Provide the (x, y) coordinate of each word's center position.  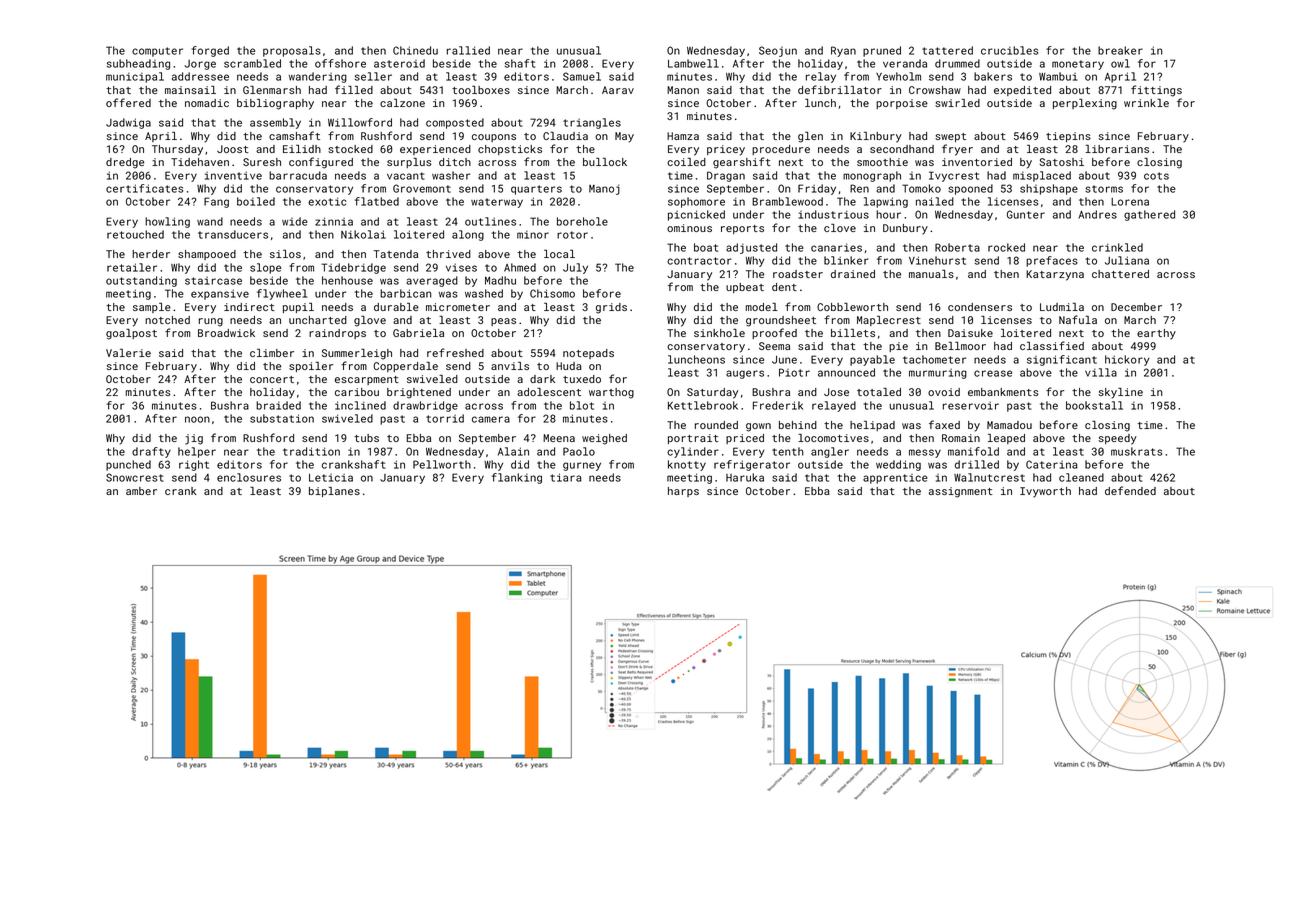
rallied (468, 50)
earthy (1156, 334)
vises (461, 268)
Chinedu (415, 50)
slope (265, 268)
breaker (1120, 50)
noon (197, 419)
